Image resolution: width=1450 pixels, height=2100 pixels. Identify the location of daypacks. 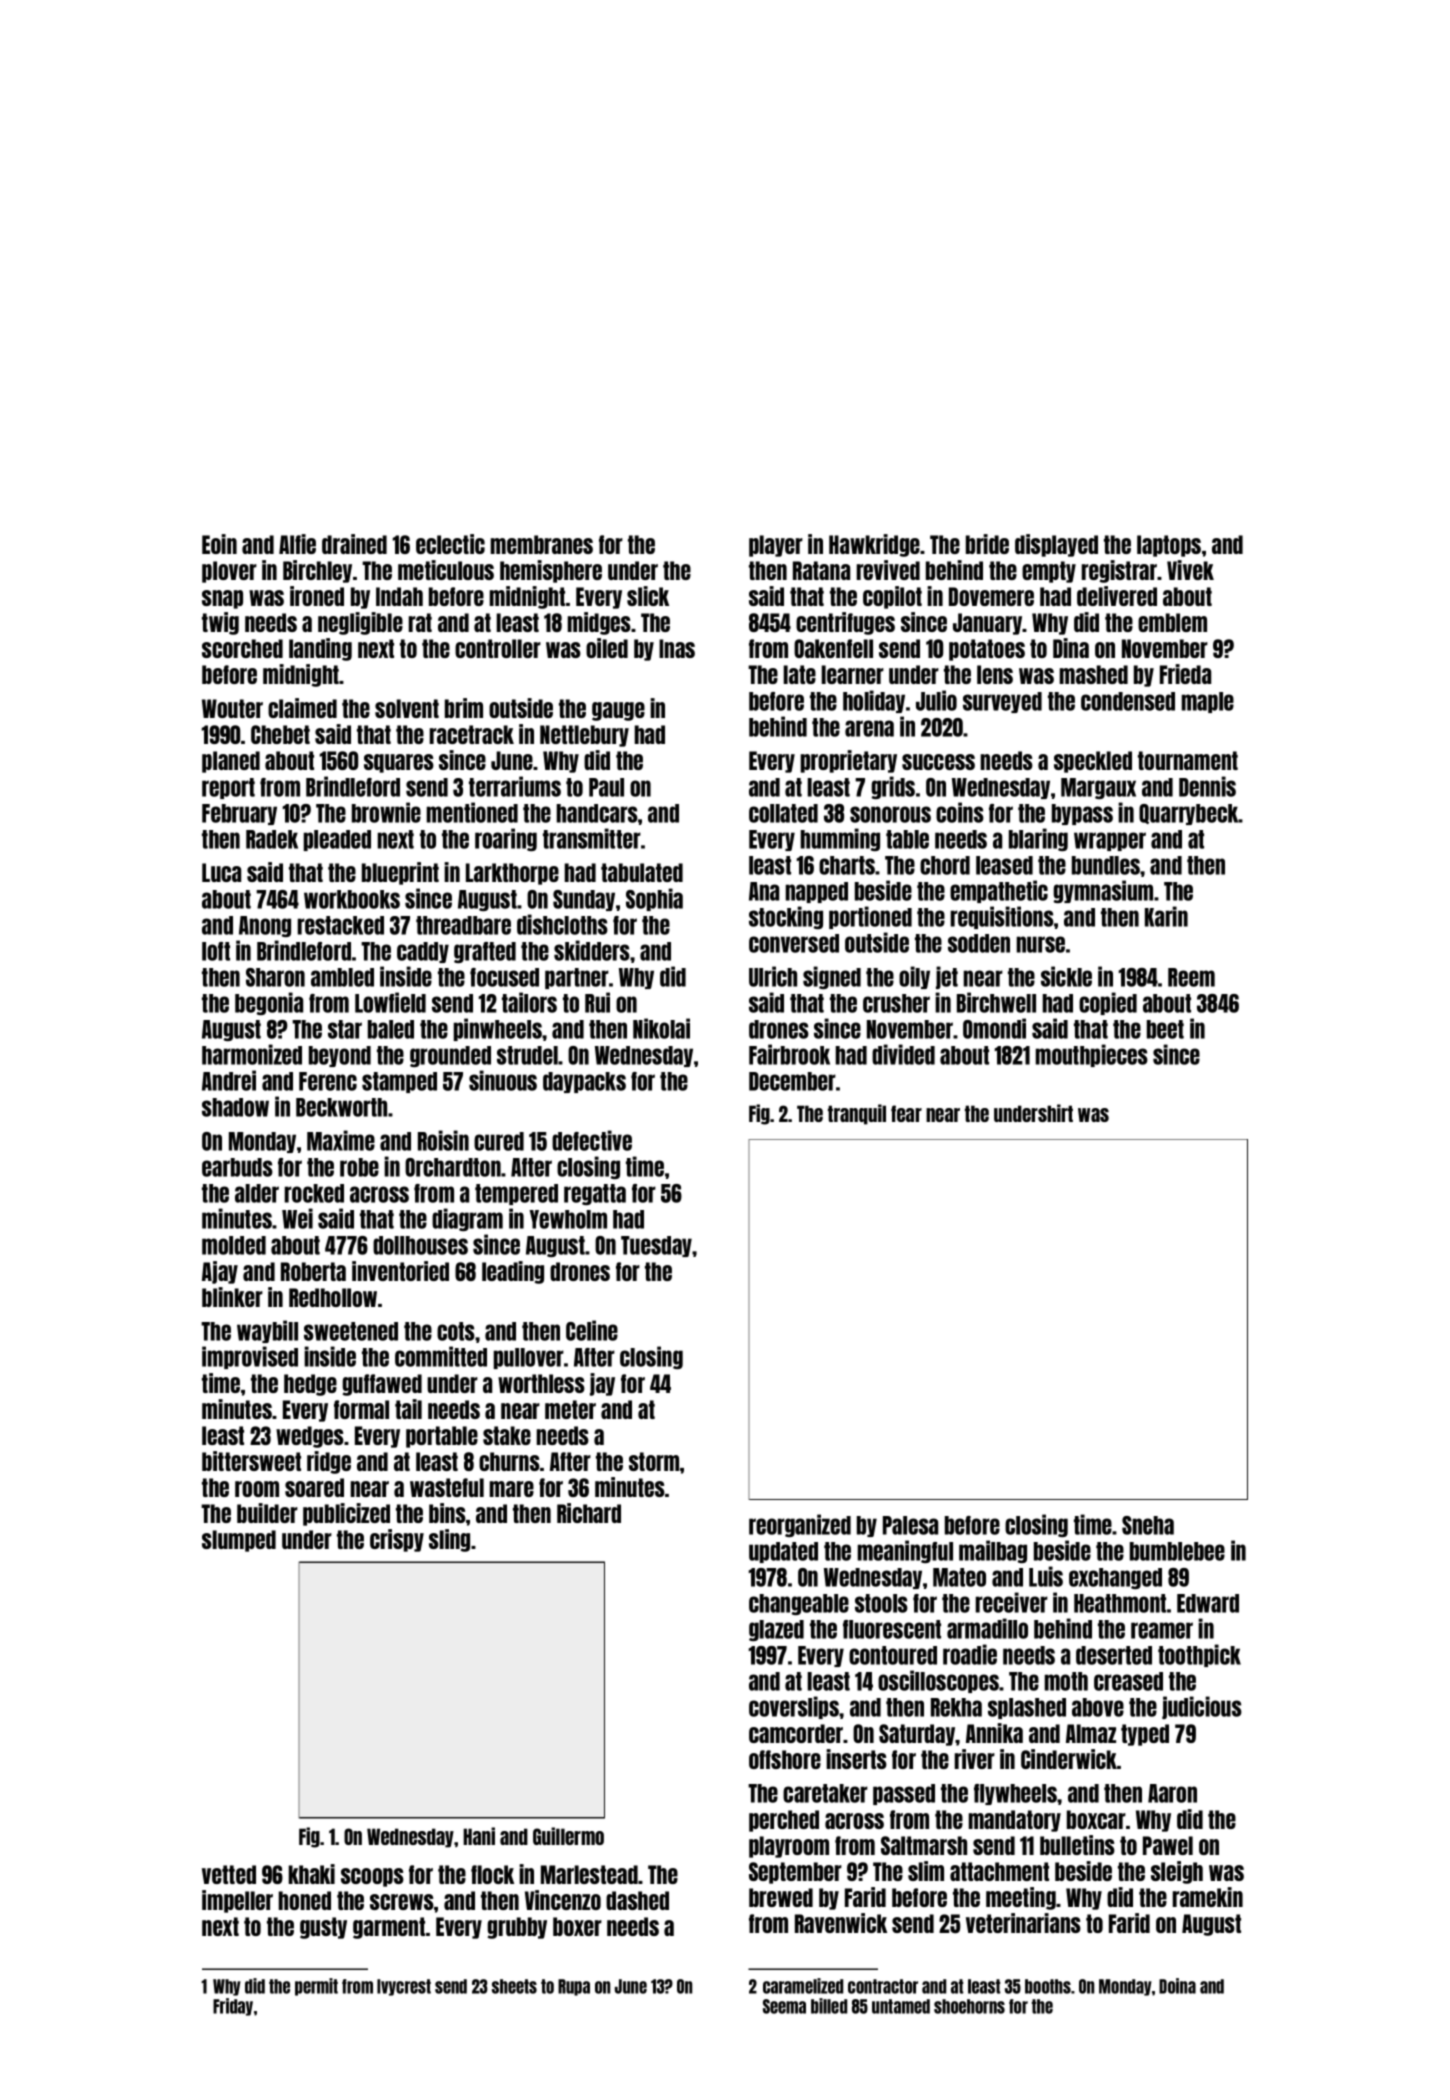
(584, 1082).
